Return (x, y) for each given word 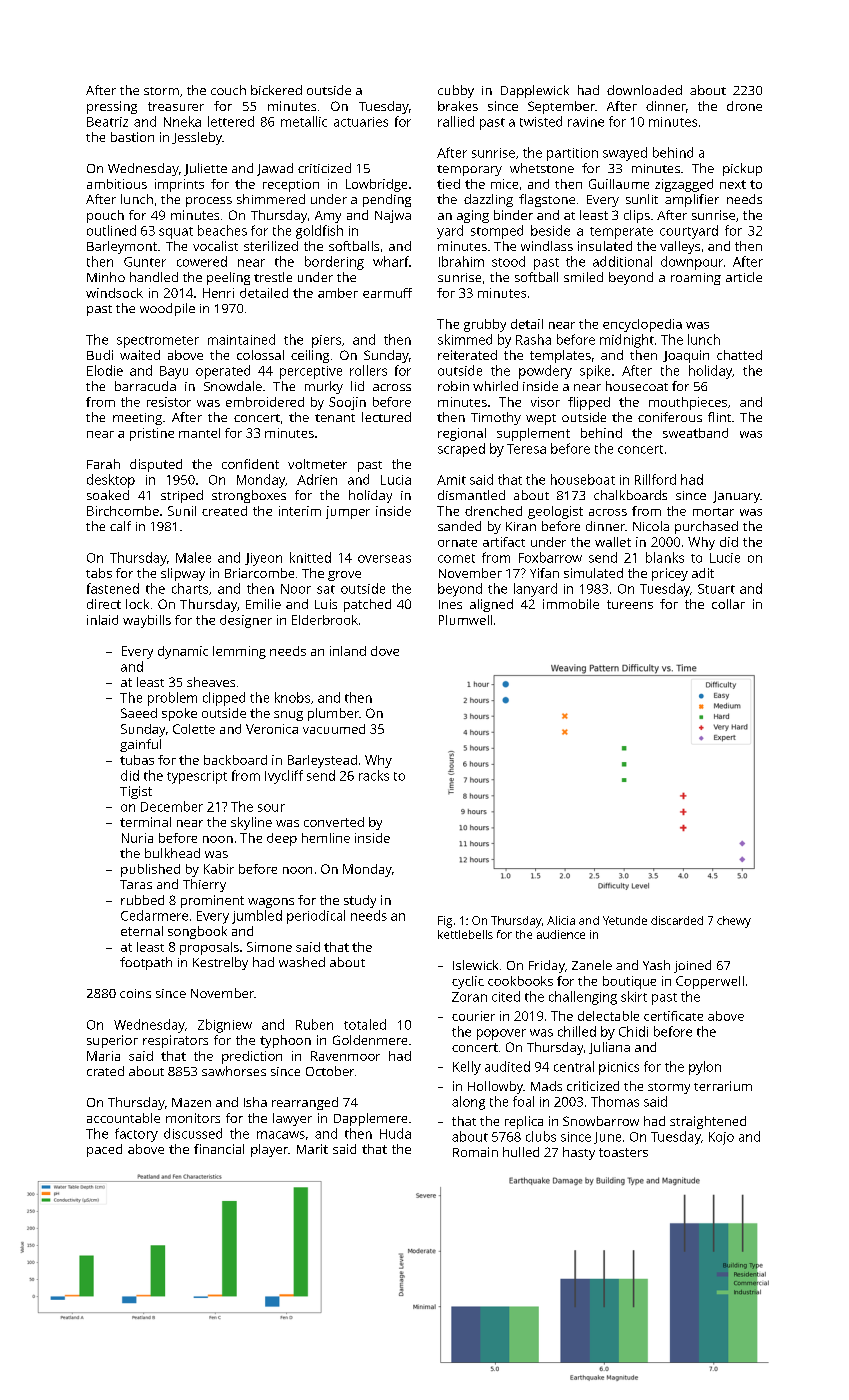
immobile (571, 604)
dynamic (183, 652)
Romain (475, 1152)
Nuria (137, 838)
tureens (630, 604)
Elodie (105, 370)
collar (728, 604)
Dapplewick (535, 91)
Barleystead (322, 761)
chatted (739, 355)
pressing (112, 107)
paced (104, 1150)
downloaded (644, 90)
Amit (451, 480)
